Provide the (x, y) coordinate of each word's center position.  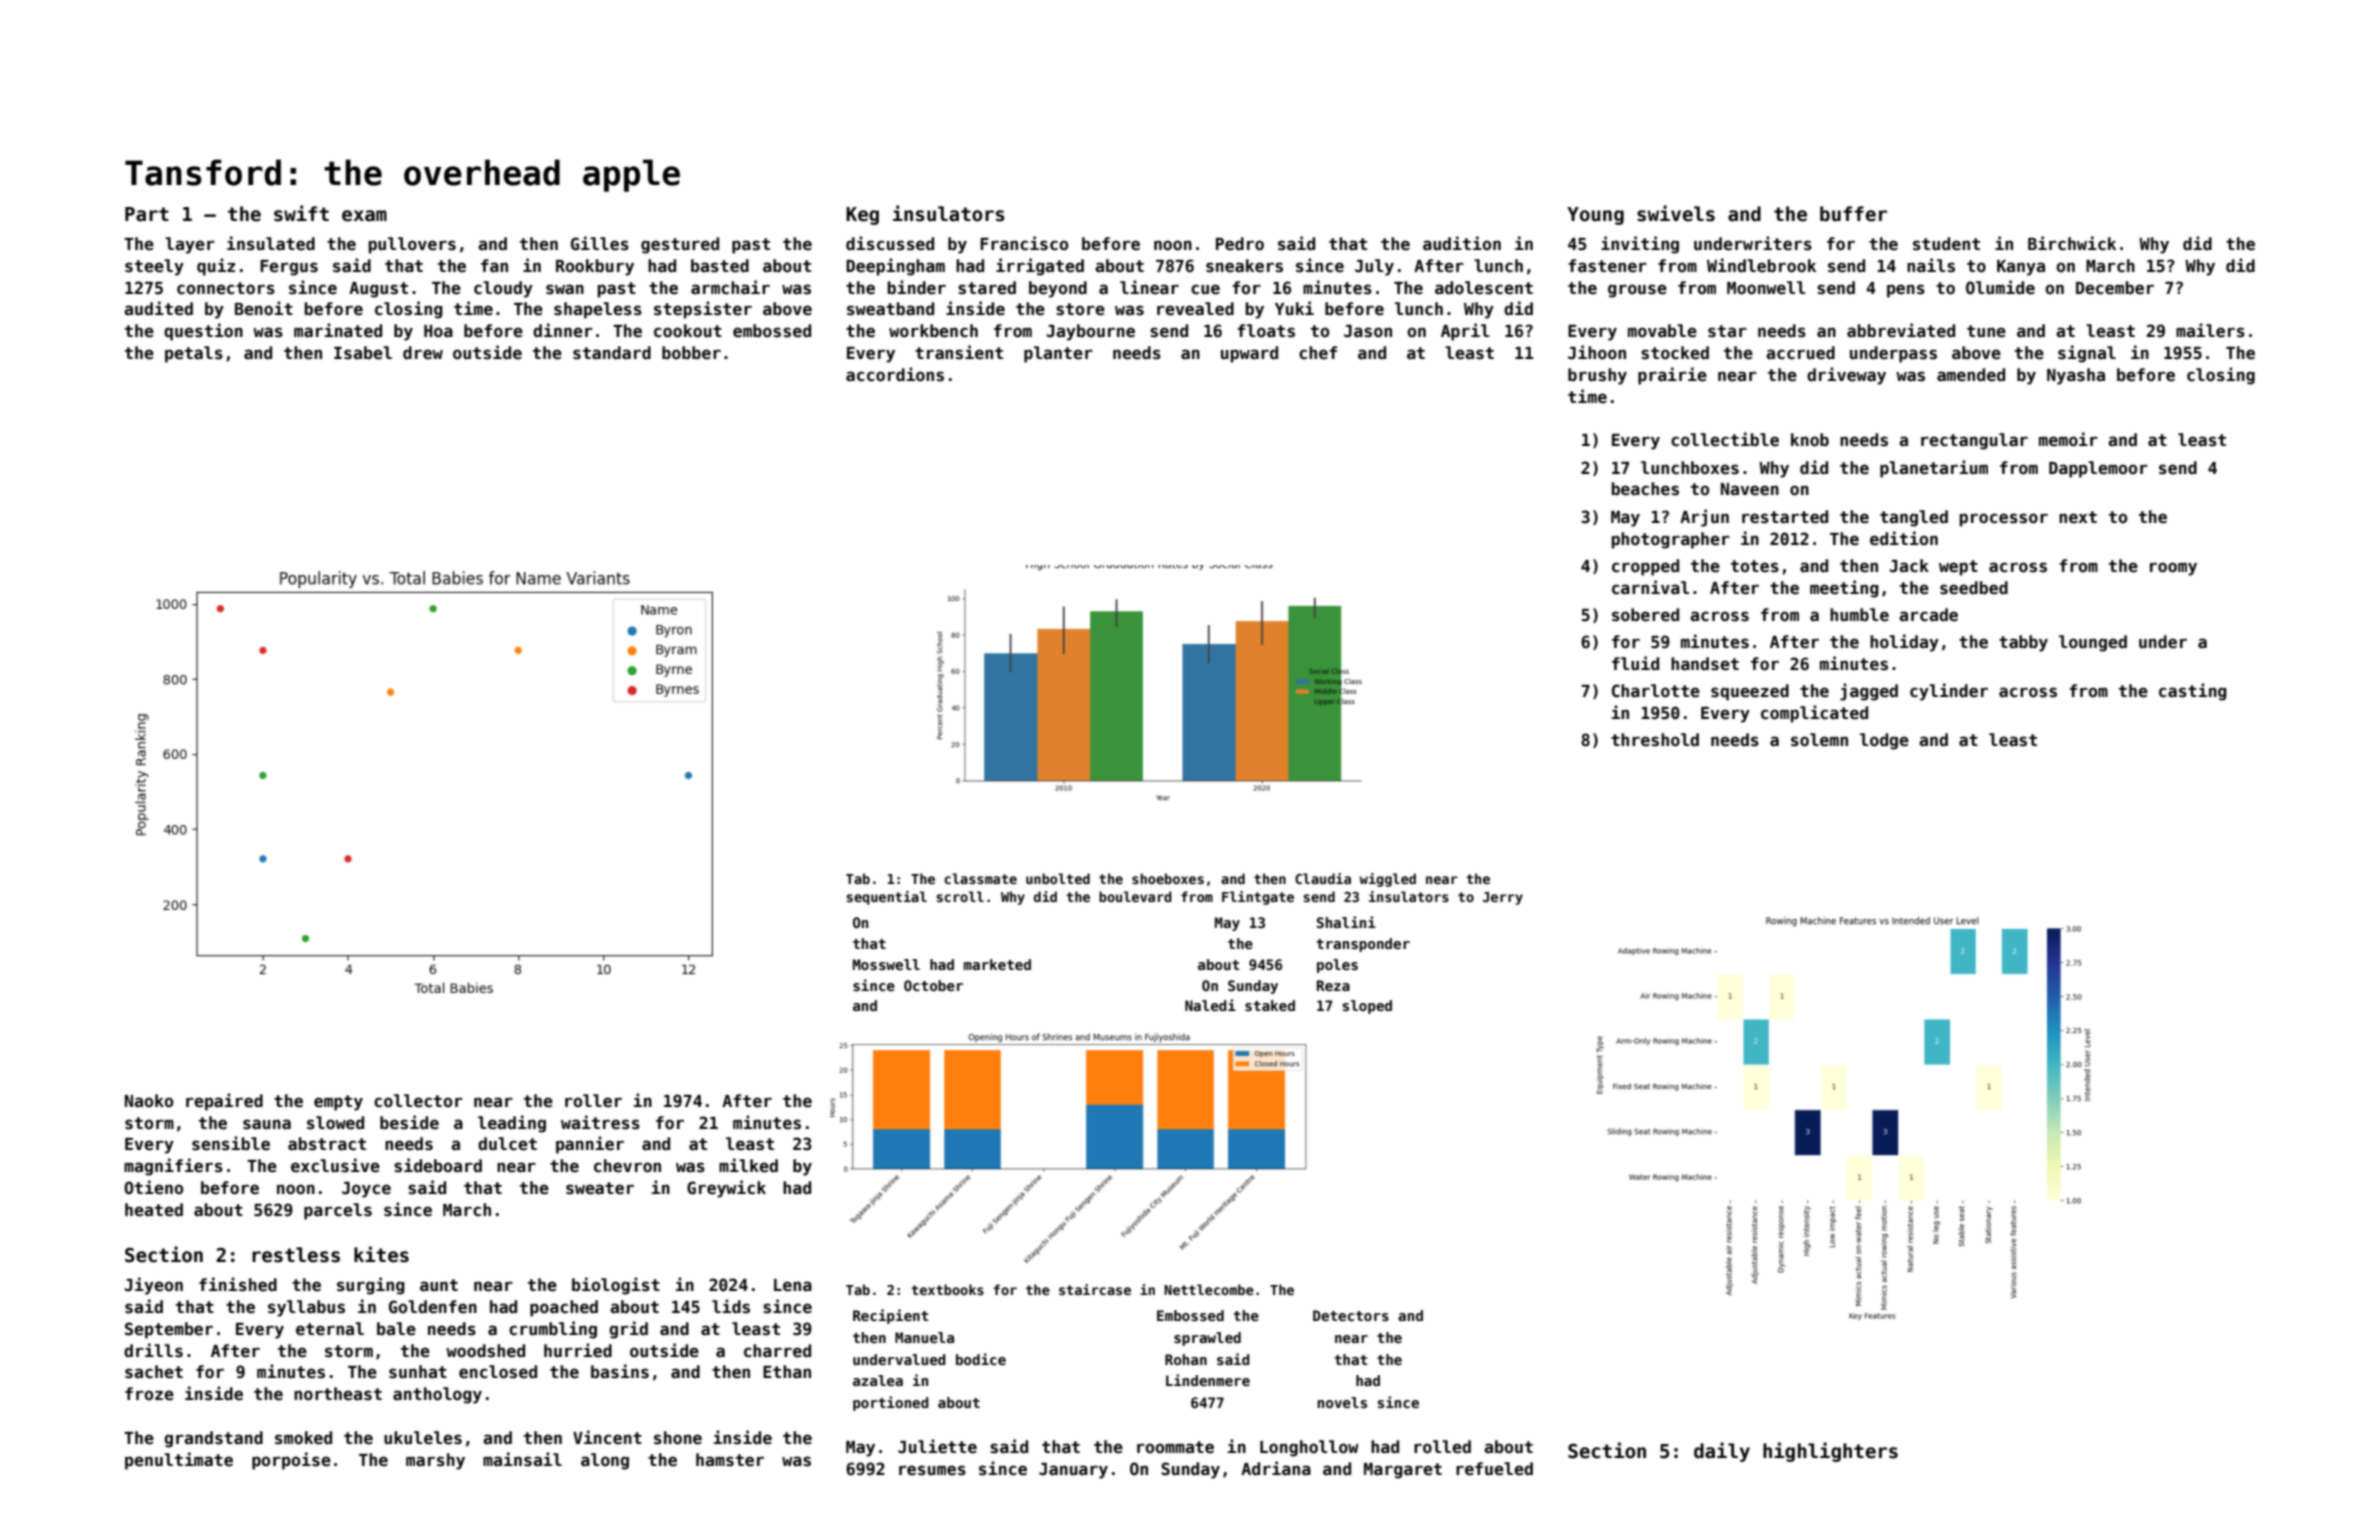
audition (1462, 243)
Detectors (1351, 1315)
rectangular (1974, 441)
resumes (932, 1470)
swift (301, 213)
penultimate (179, 1461)
